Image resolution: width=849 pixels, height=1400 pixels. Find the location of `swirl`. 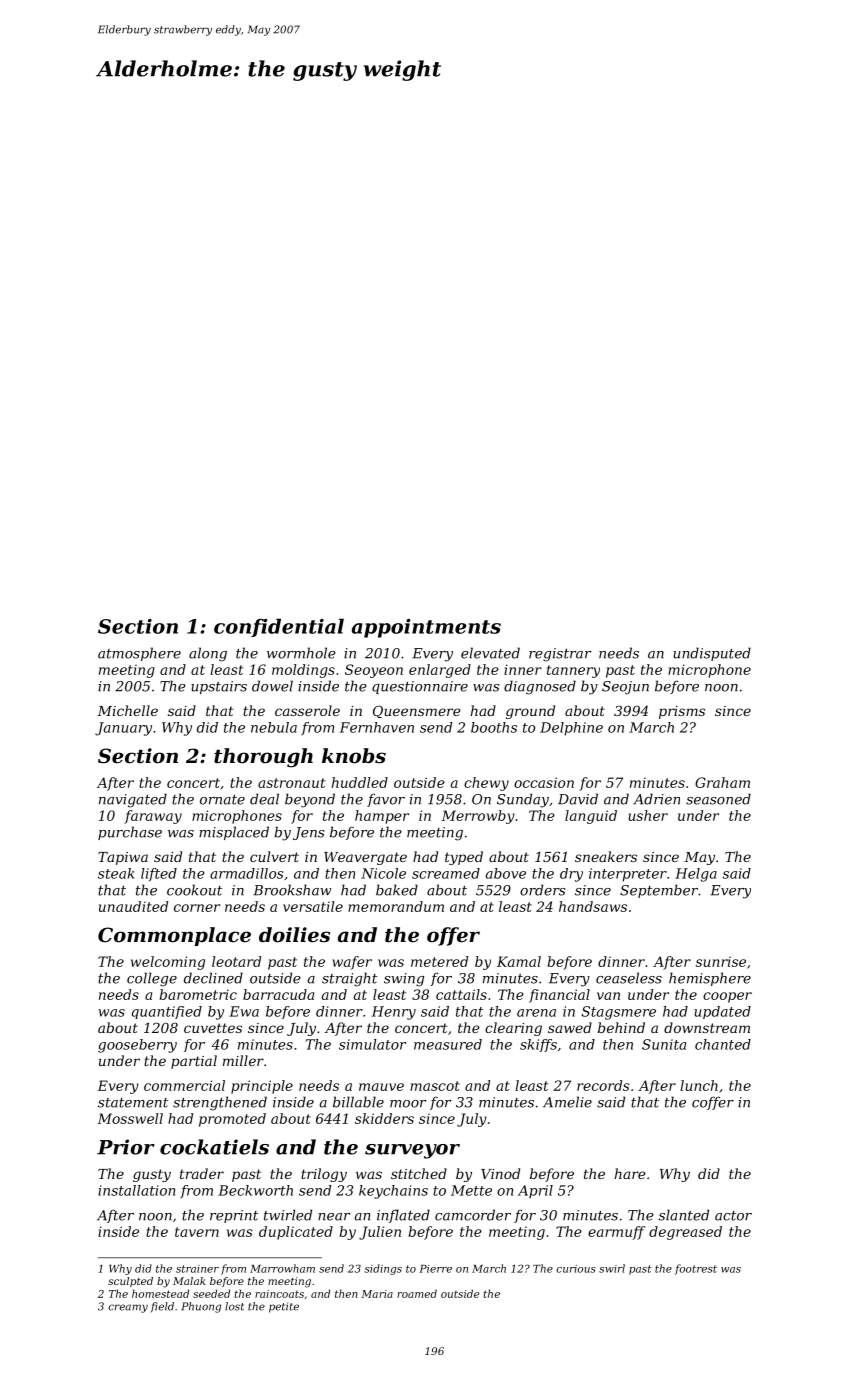

swirl is located at coordinates (612, 1268).
